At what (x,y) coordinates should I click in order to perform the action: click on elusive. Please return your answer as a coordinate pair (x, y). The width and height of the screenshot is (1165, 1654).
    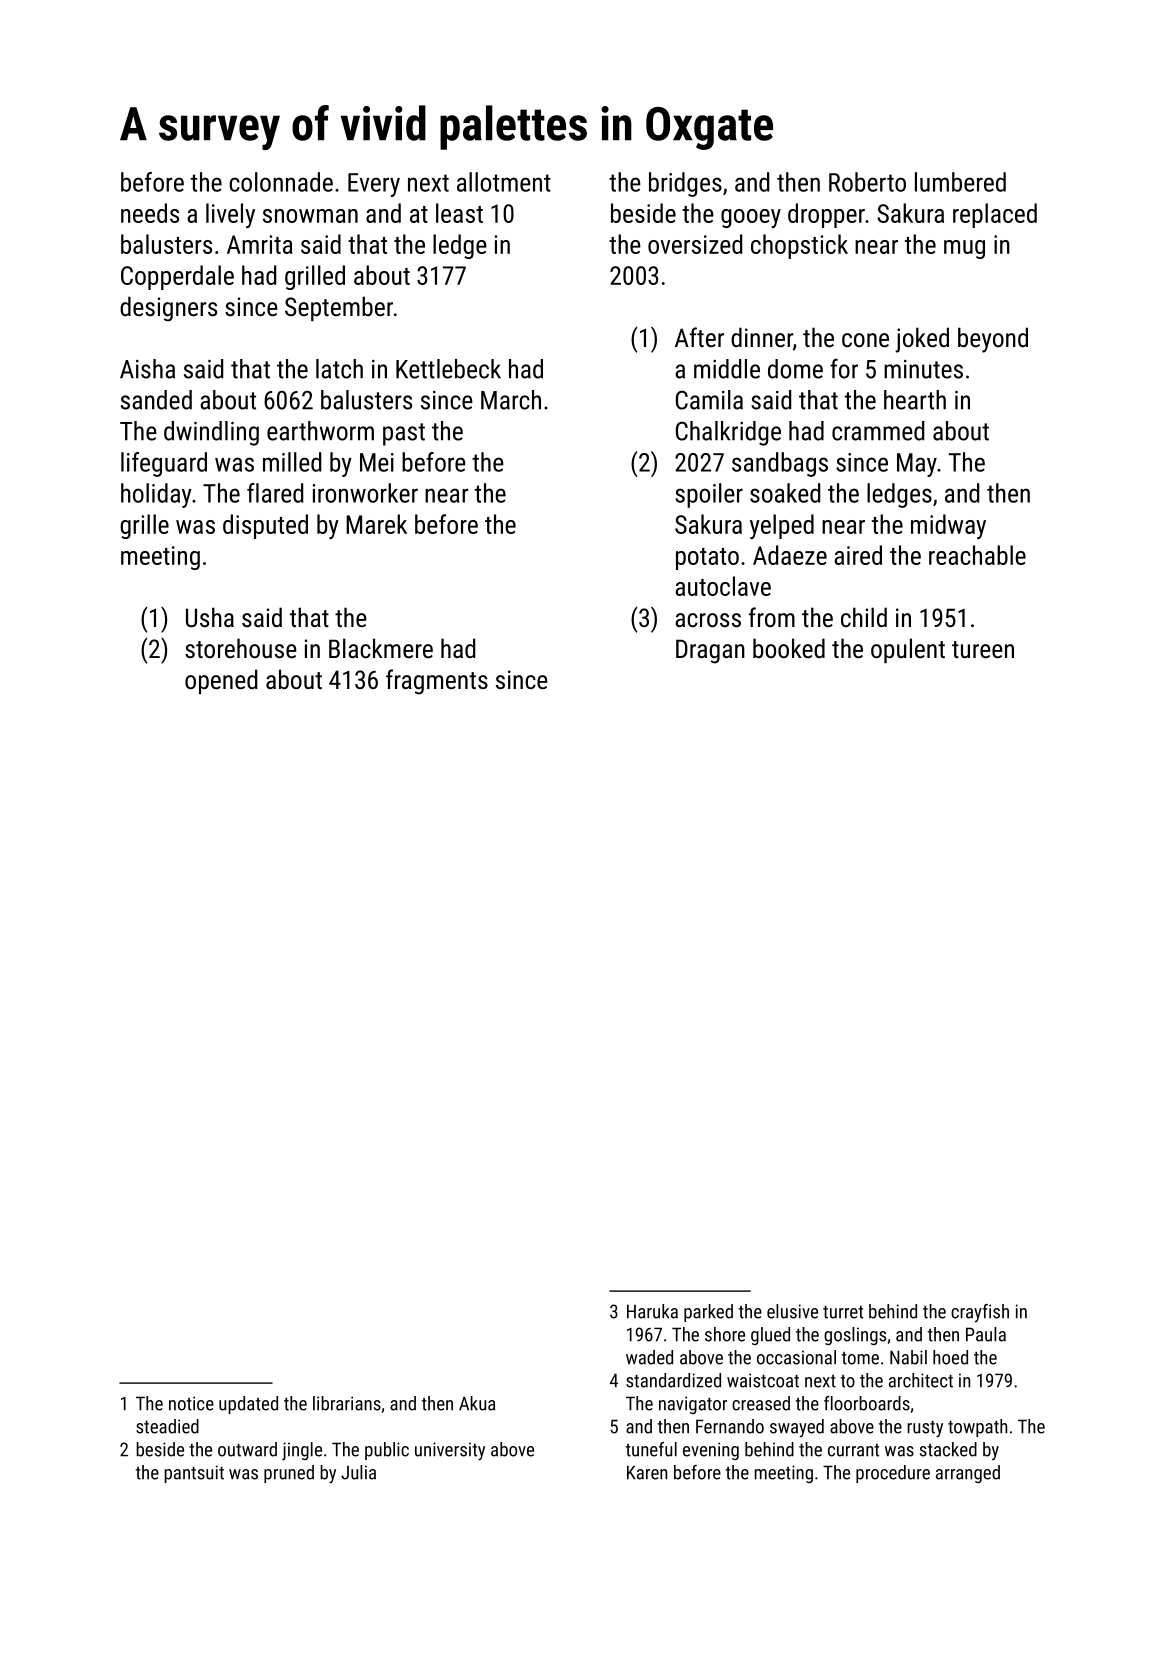
    Looking at the image, I should click on (792, 1311).
